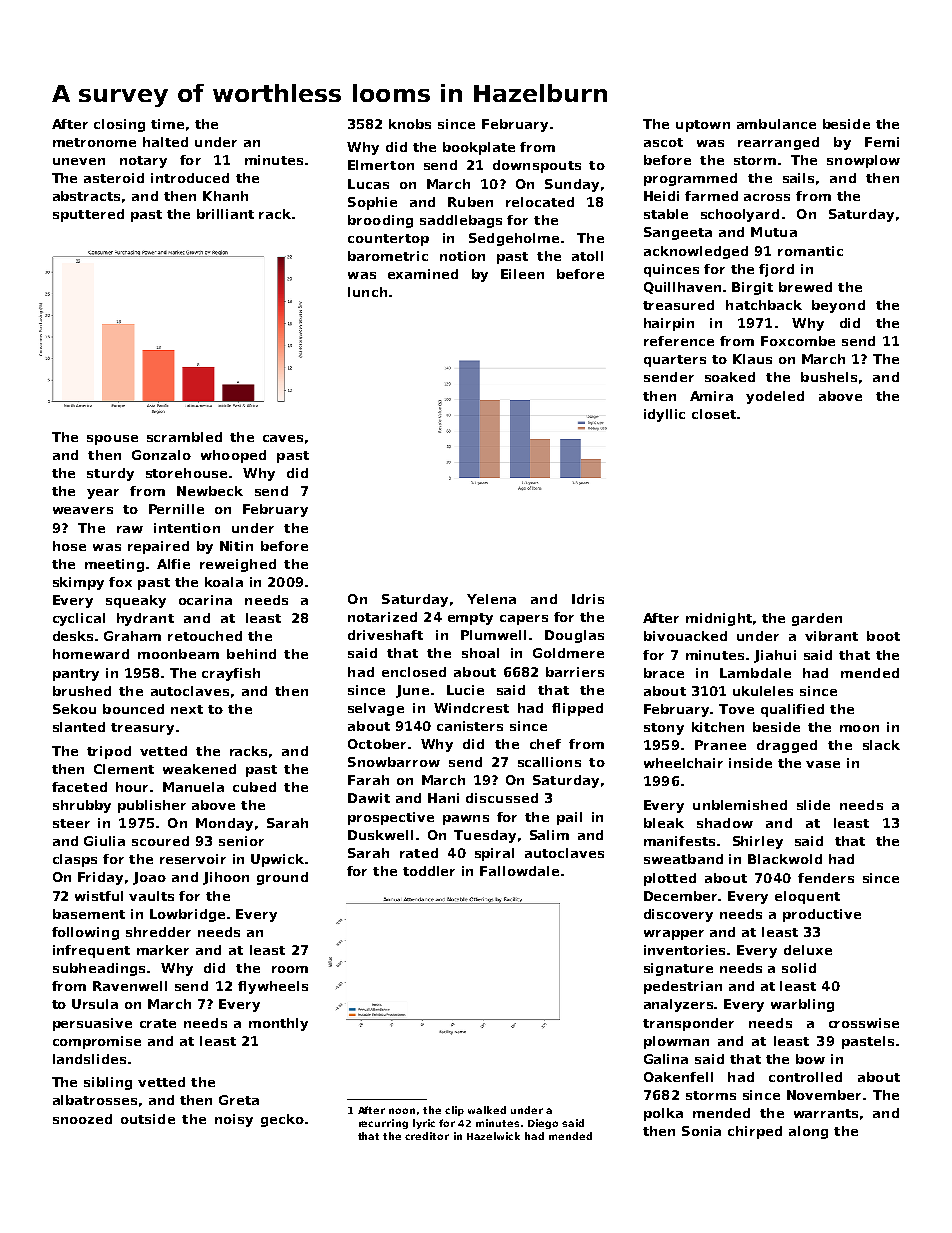 The height and width of the screenshot is (1233, 952). I want to click on caves, so click(283, 438).
